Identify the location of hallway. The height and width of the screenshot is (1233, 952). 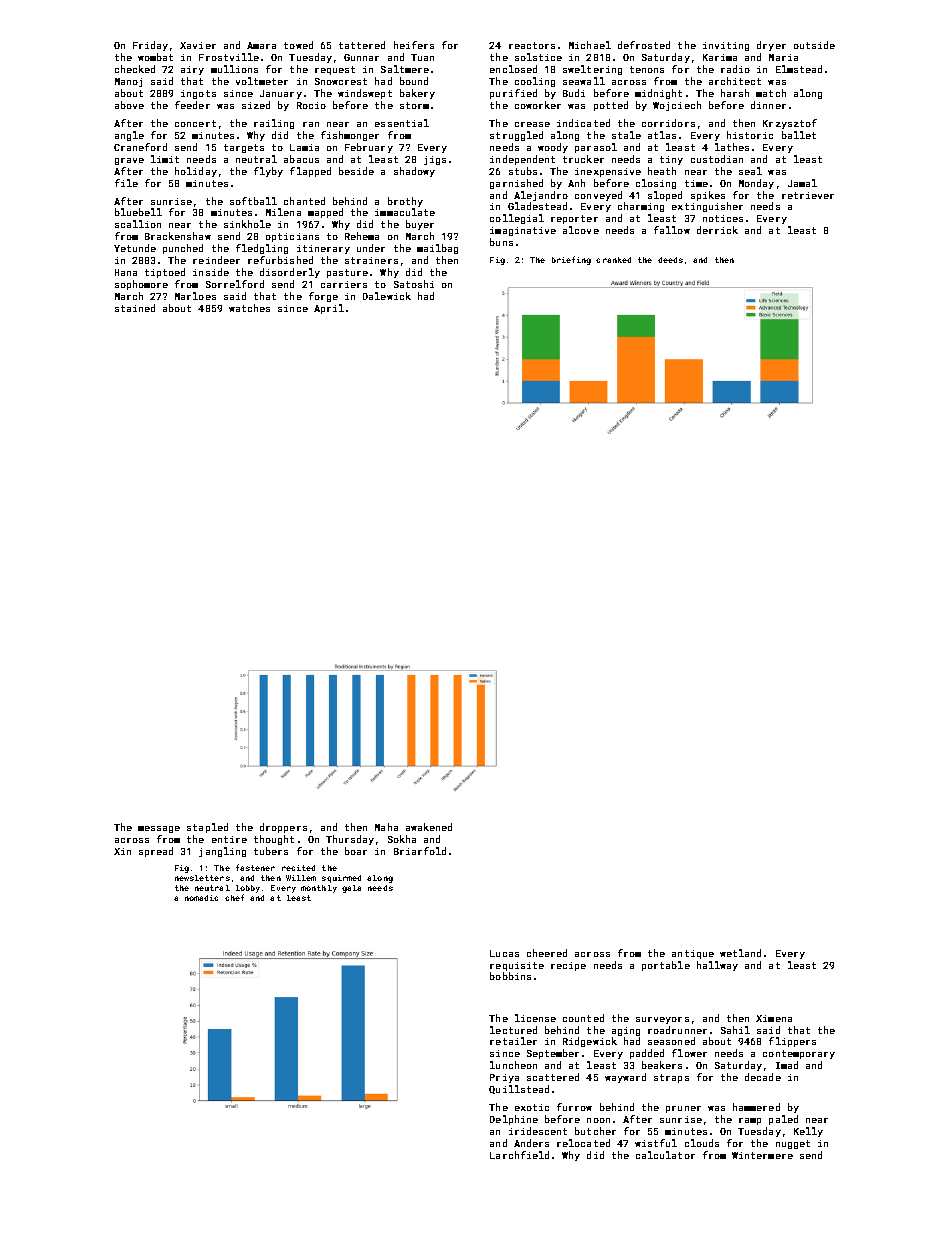
(717, 966).
